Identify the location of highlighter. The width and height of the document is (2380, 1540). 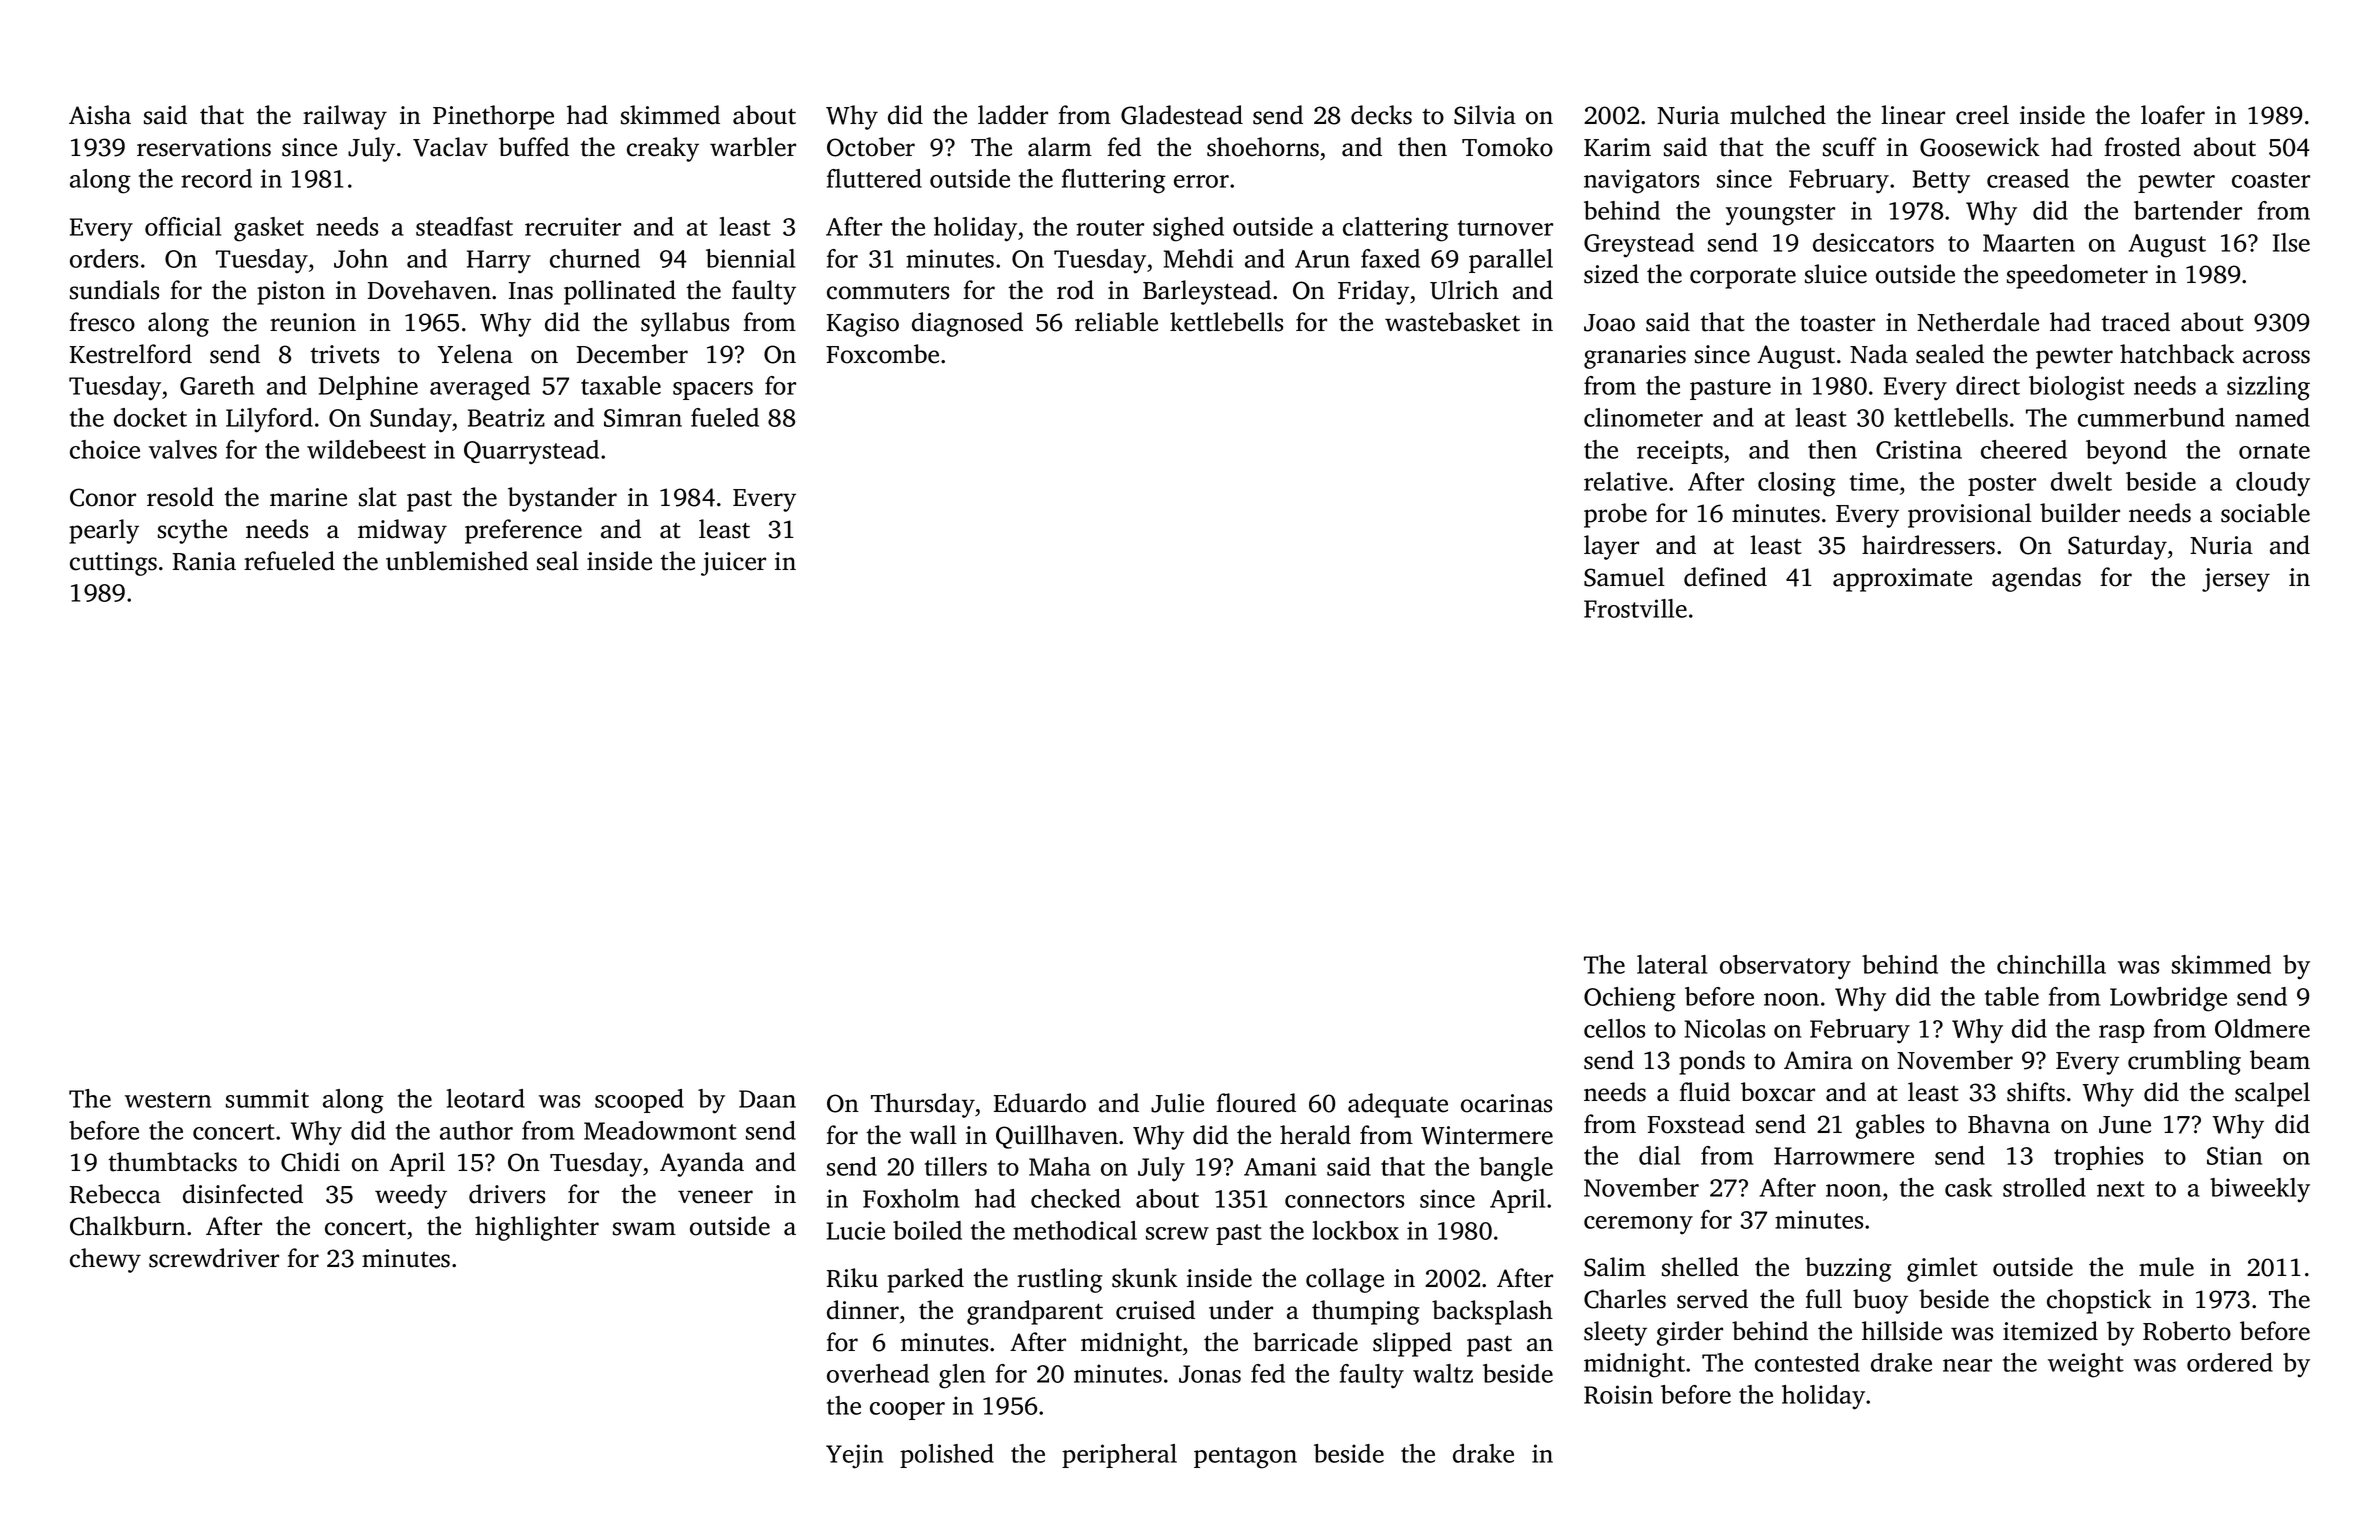
(537, 1228).
